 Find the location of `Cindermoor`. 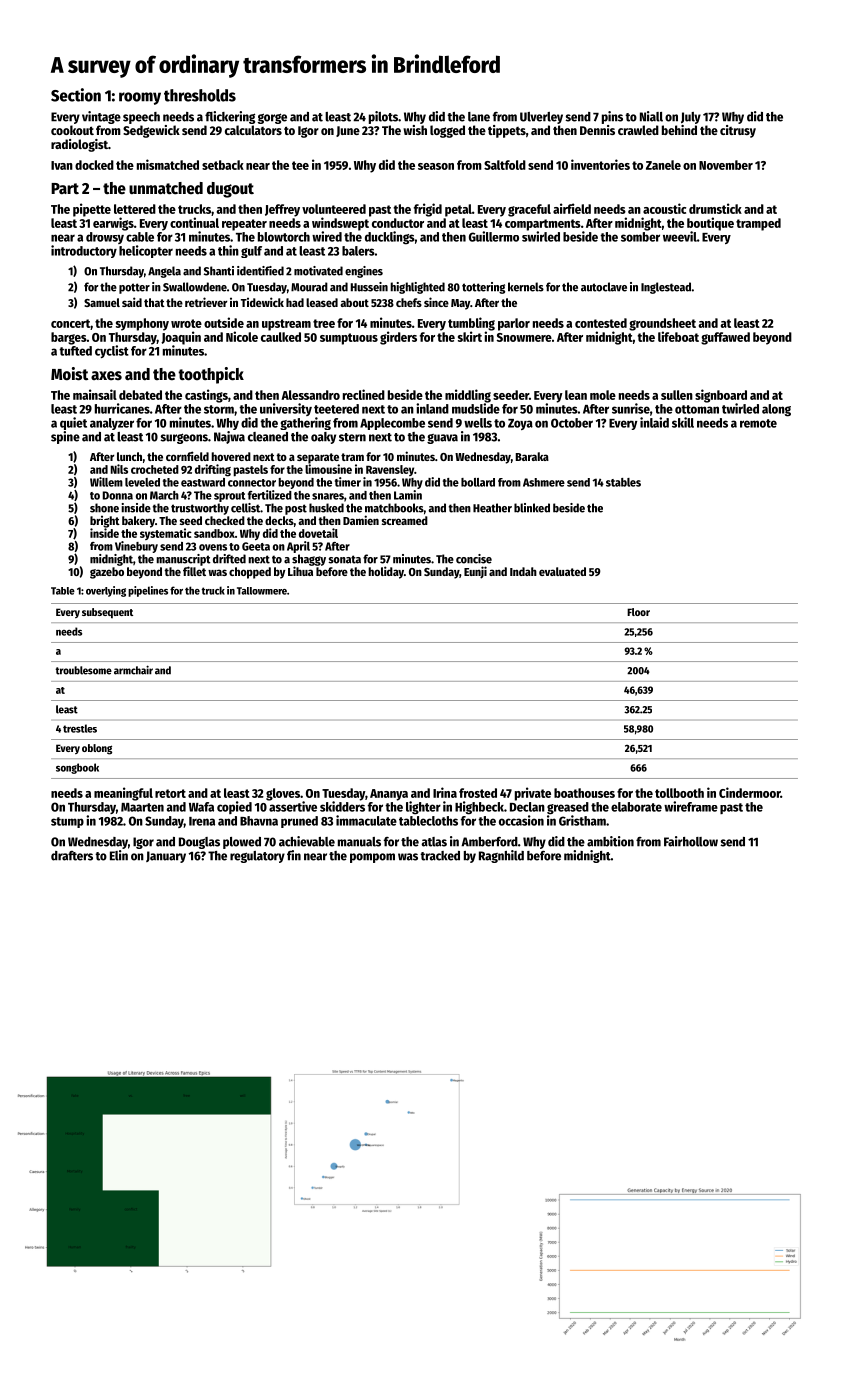

Cindermoor is located at coordinates (750, 792).
